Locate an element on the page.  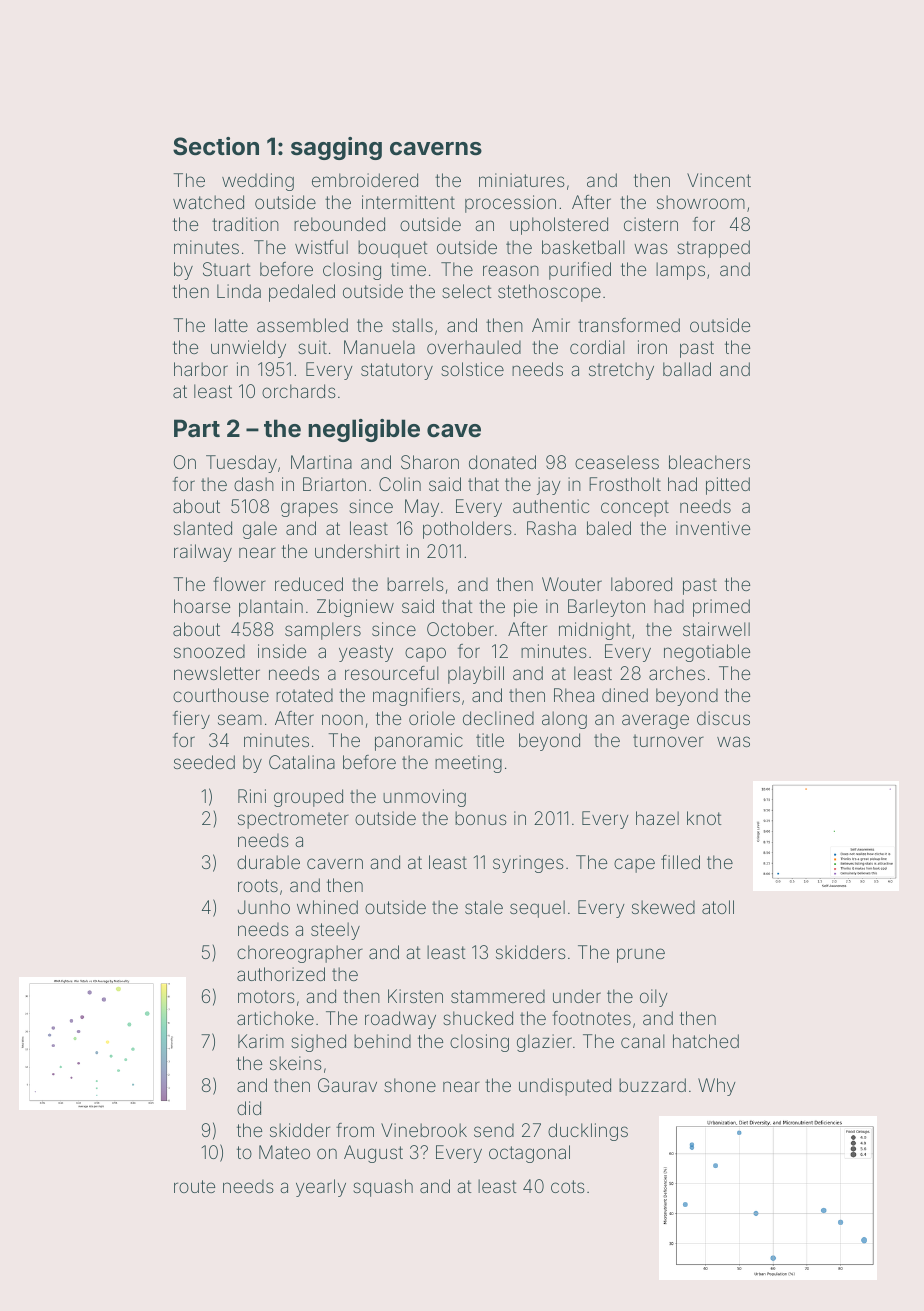
ballad is located at coordinates (687, 369).
